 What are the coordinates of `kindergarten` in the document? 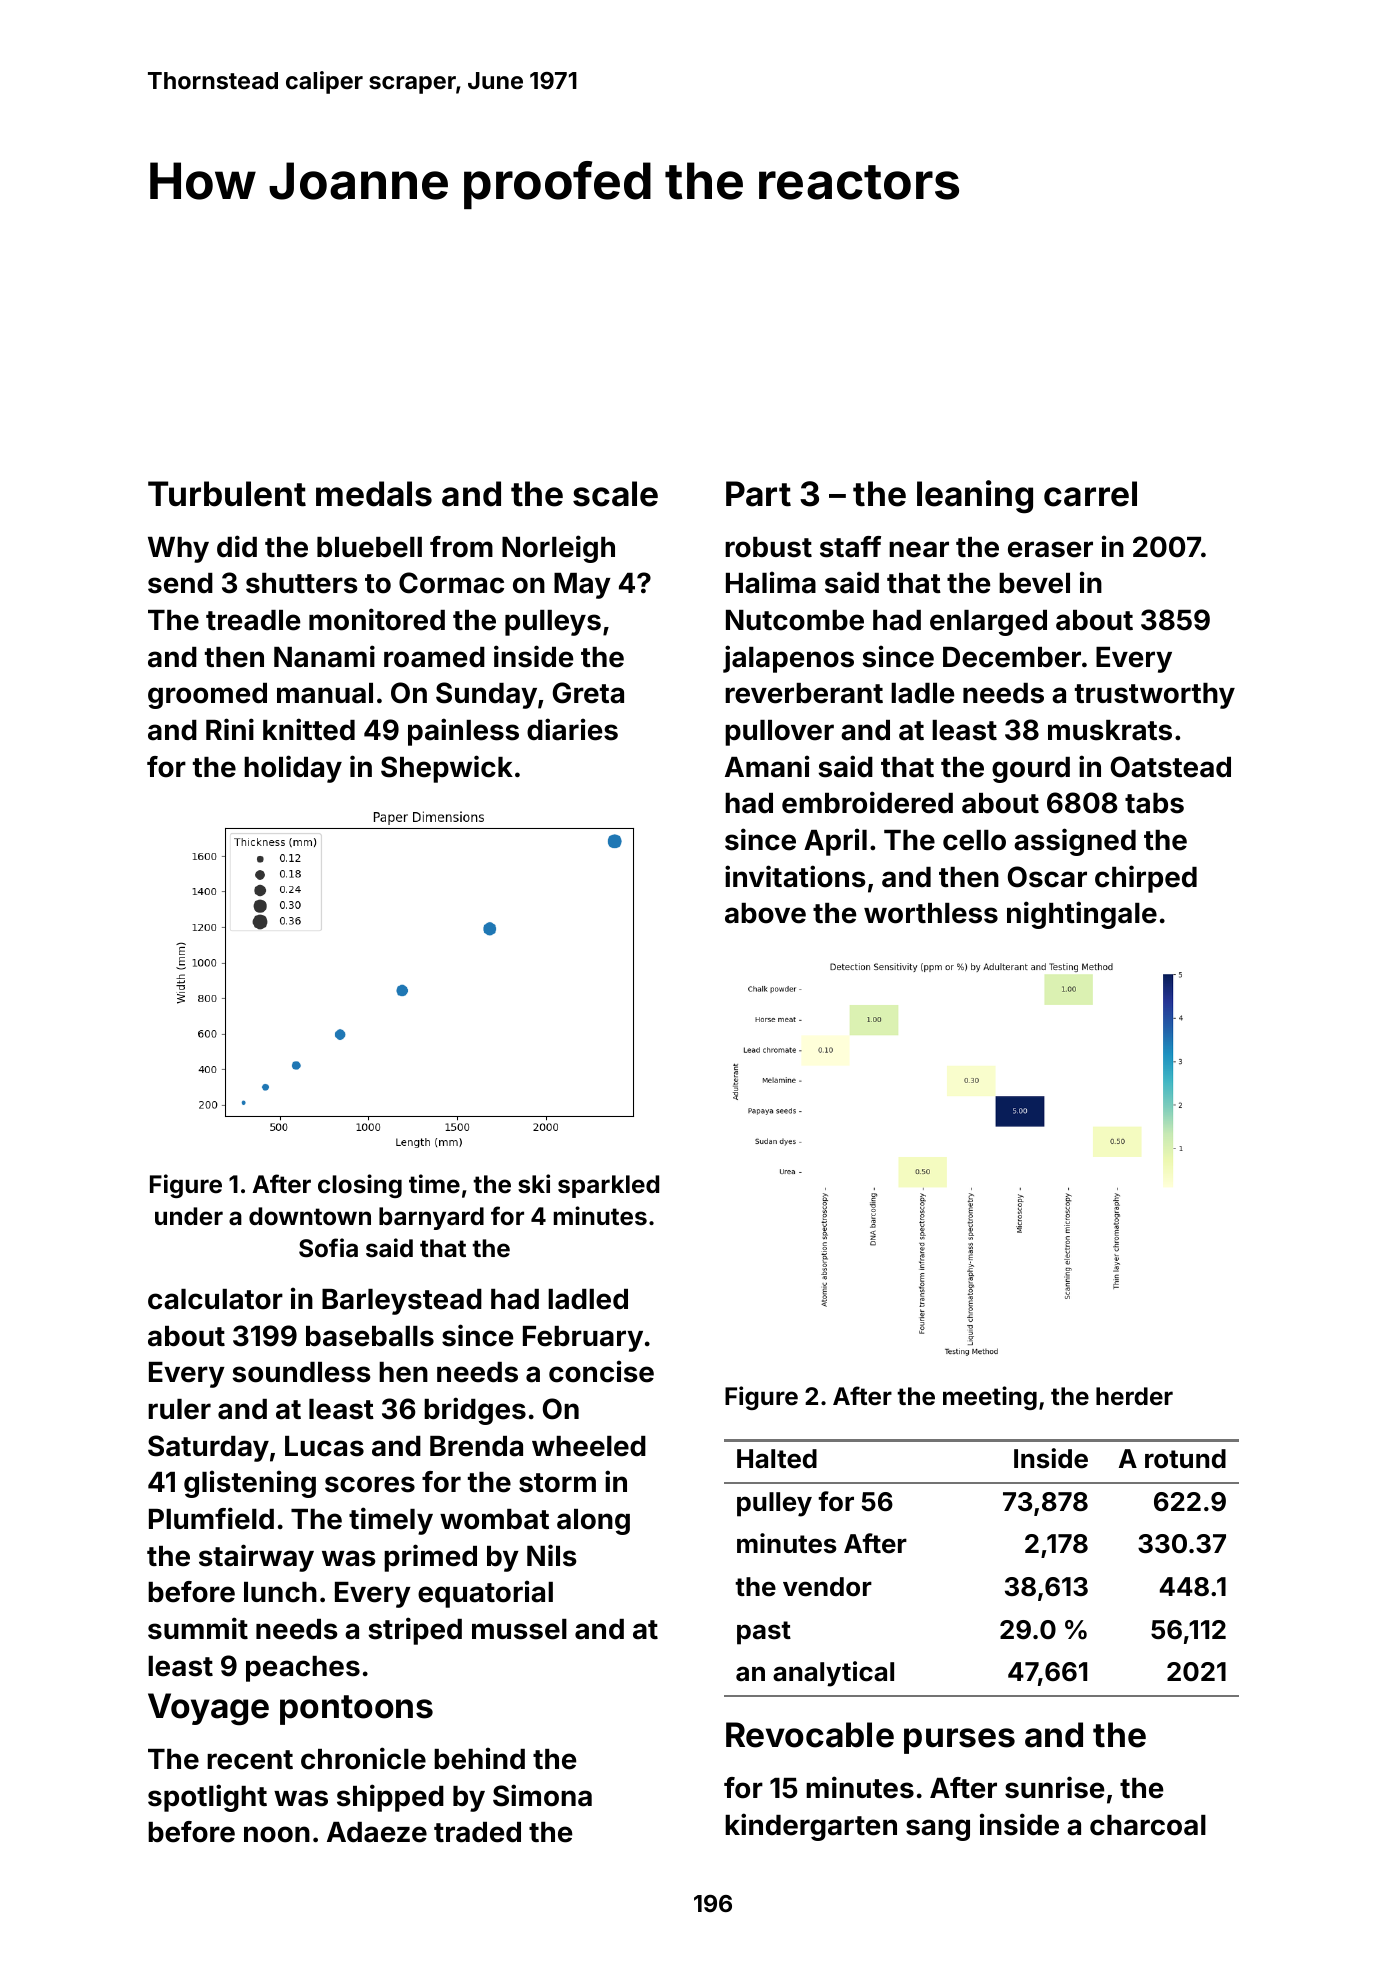 It's located at (811, 1827).
